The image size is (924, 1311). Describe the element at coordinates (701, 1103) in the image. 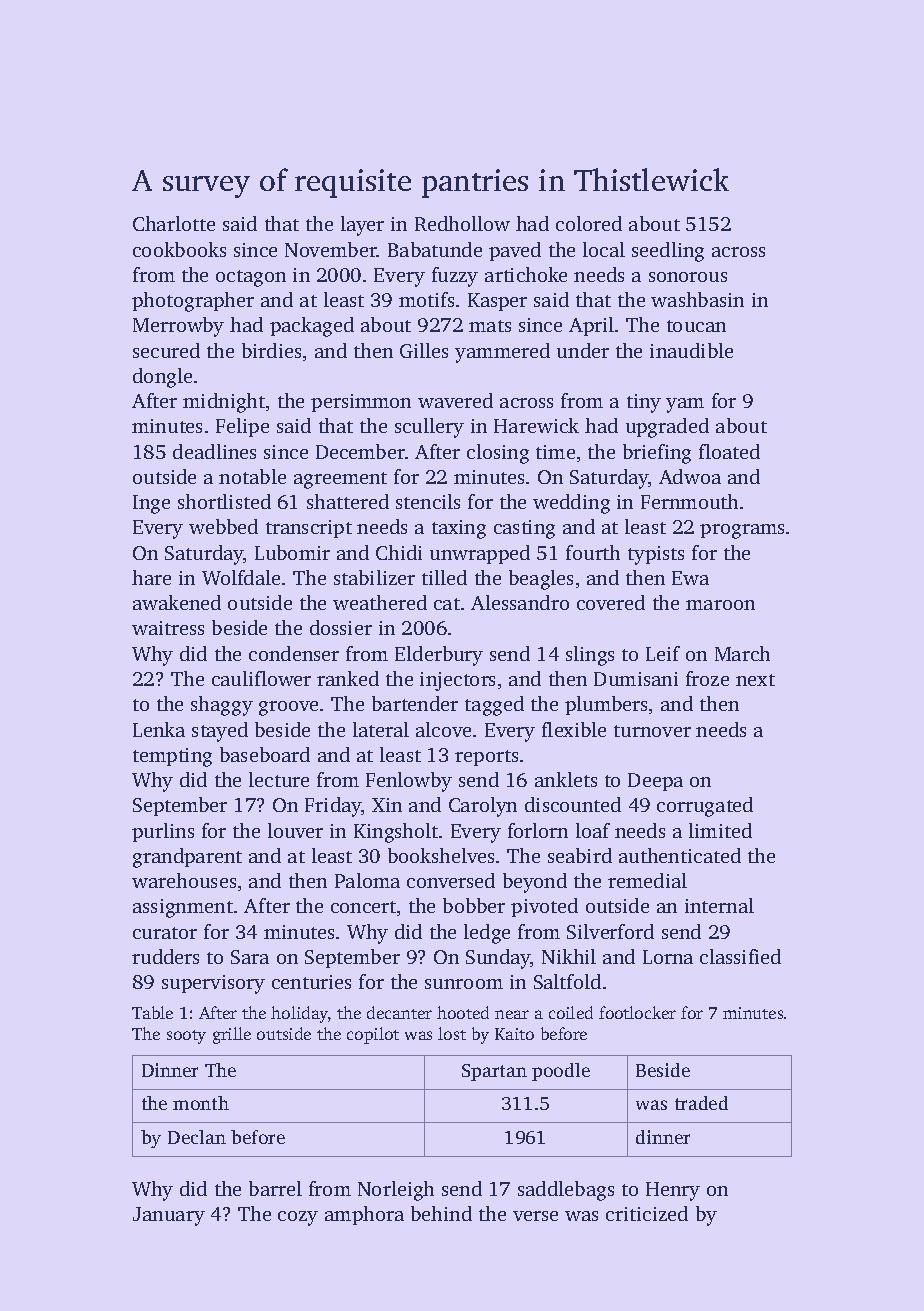

I see `traded` at that location.
